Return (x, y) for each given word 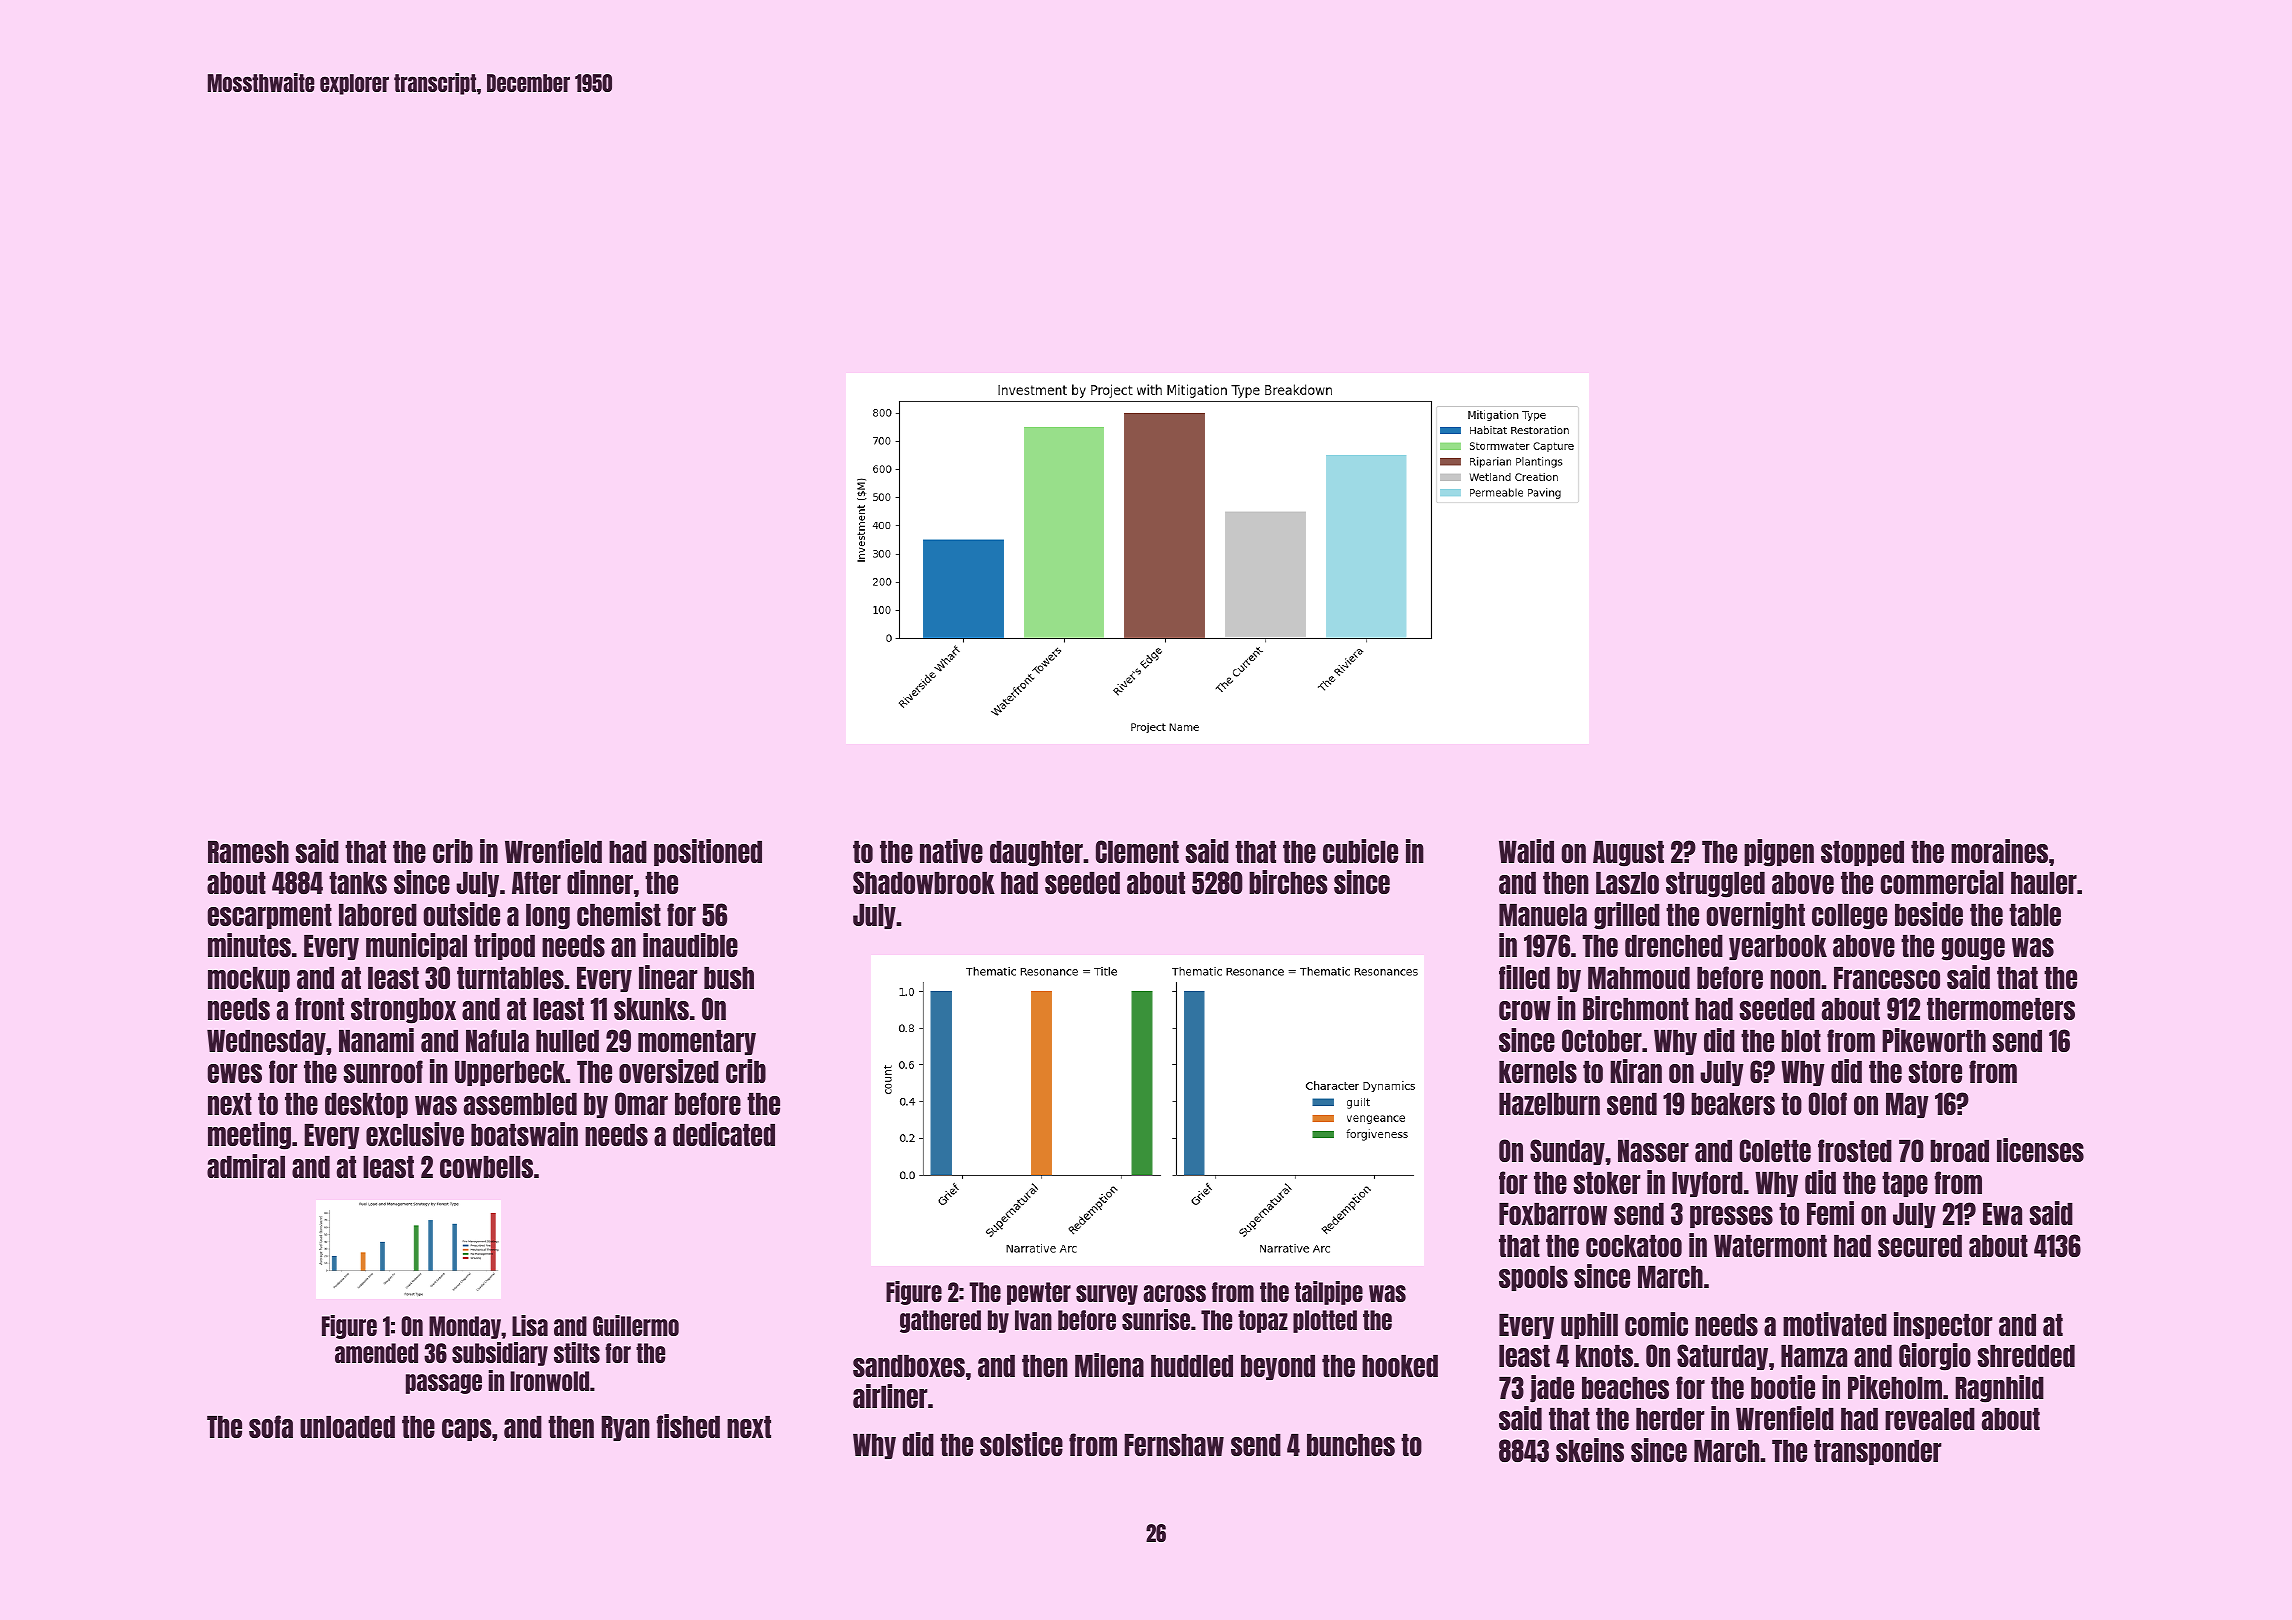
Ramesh (248, 852)
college (1849, 917)
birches (1288, 882)
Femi (1830, 1213)
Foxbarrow (1553, 1214)
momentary (697, 1042)
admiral (246, 1166)
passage (444, 1384)
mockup (249, 979)
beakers (1733, 1104)
